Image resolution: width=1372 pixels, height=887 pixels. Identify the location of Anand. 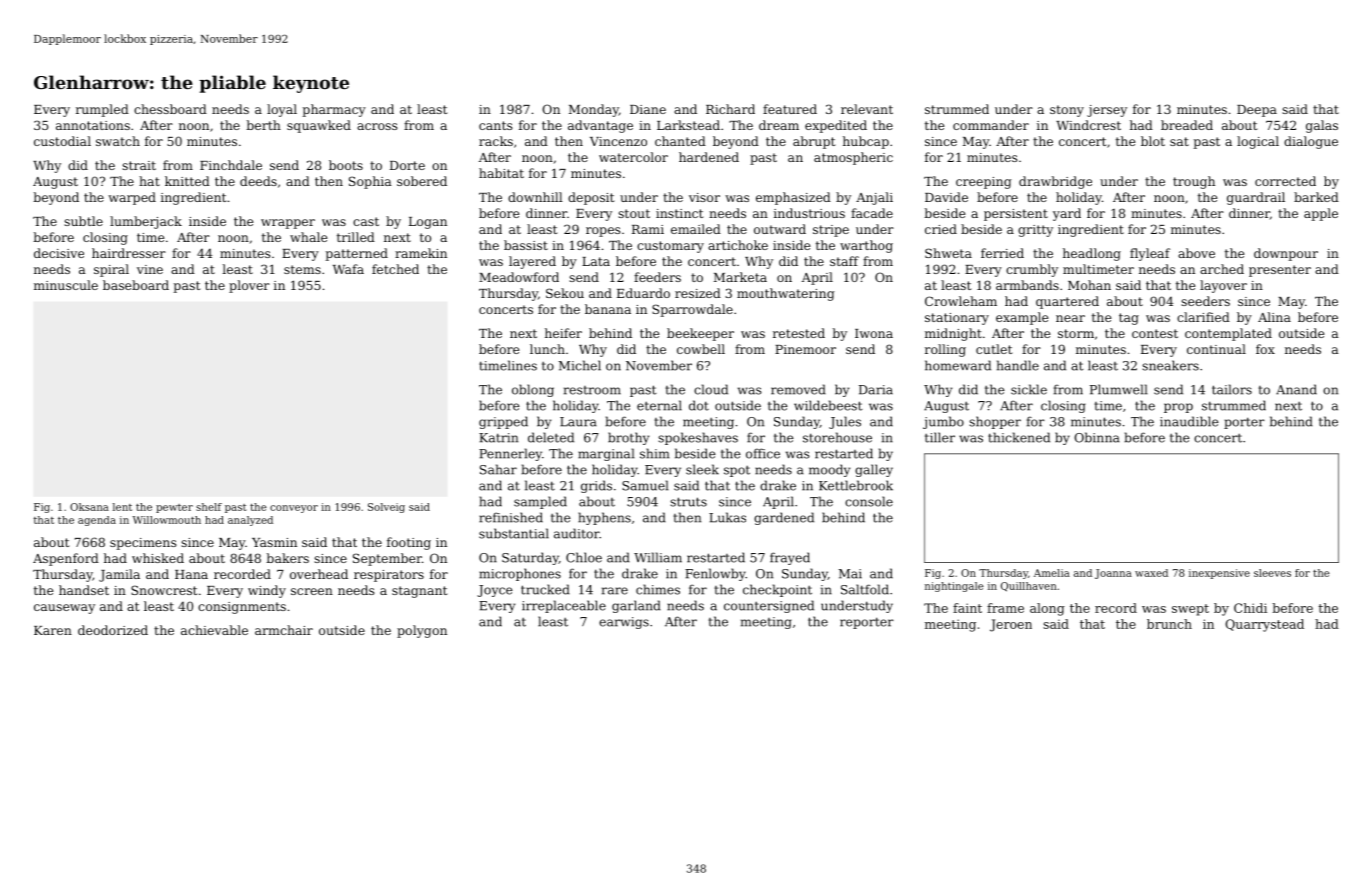
(1296, 389).
